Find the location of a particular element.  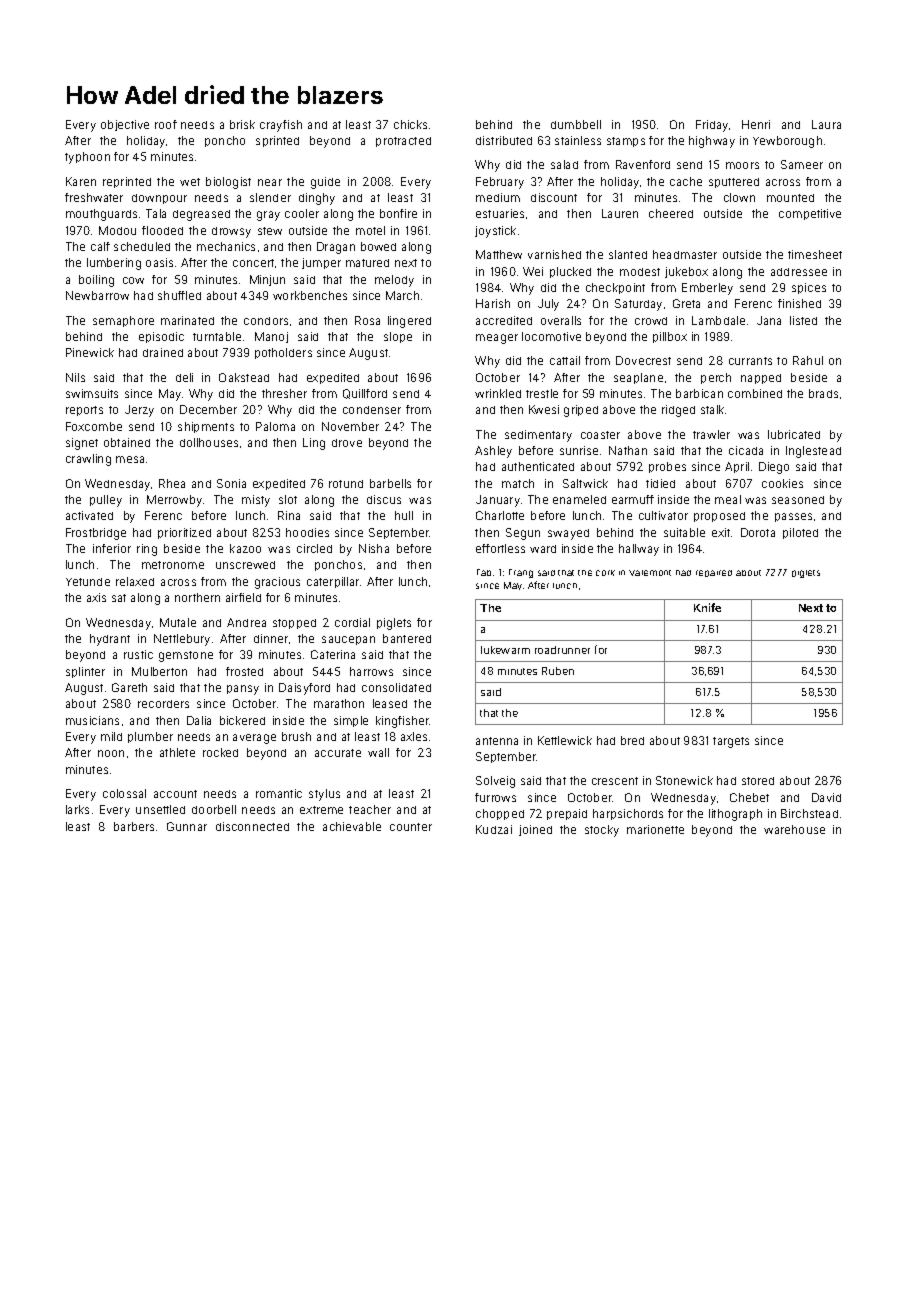

timesheet is located at coordinates (815, 254).
